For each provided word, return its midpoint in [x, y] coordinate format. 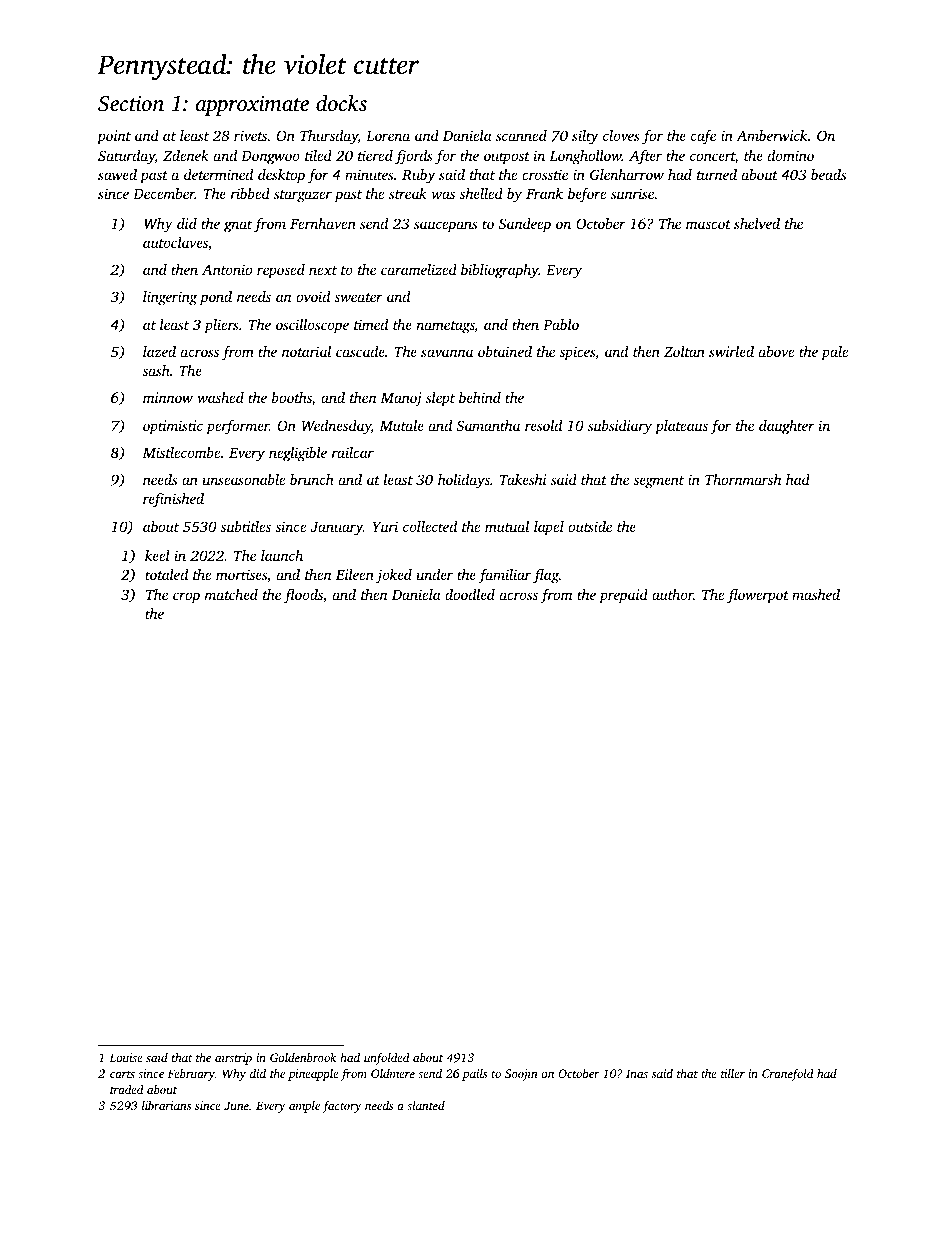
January [337, 529]
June [236, 1105]
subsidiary [620, 427]
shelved [757, 223]
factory [342, 1107]
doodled [470, 594]
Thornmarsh [743, 479]
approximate [252, 106]
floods [303, 596]
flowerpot [758, 596]
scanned [521, 135]
